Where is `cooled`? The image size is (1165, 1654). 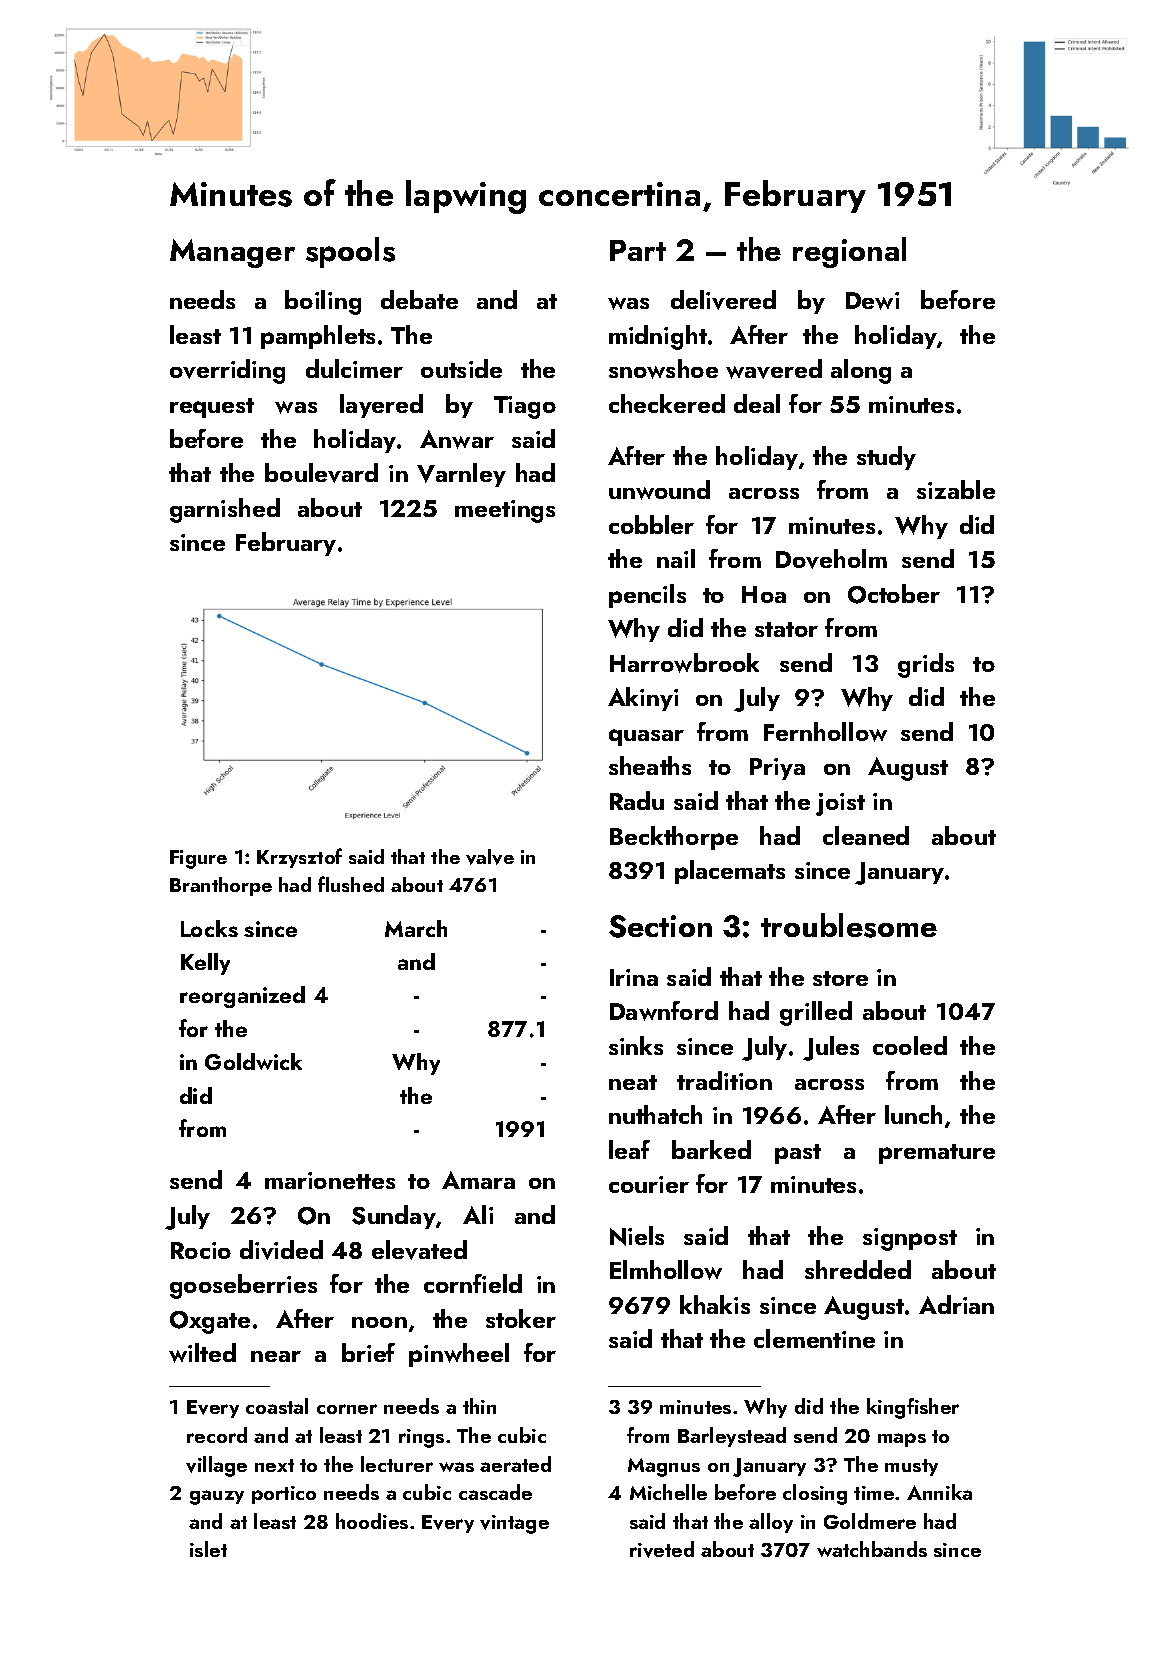 cooled is located at coordinates (910, 1045).
